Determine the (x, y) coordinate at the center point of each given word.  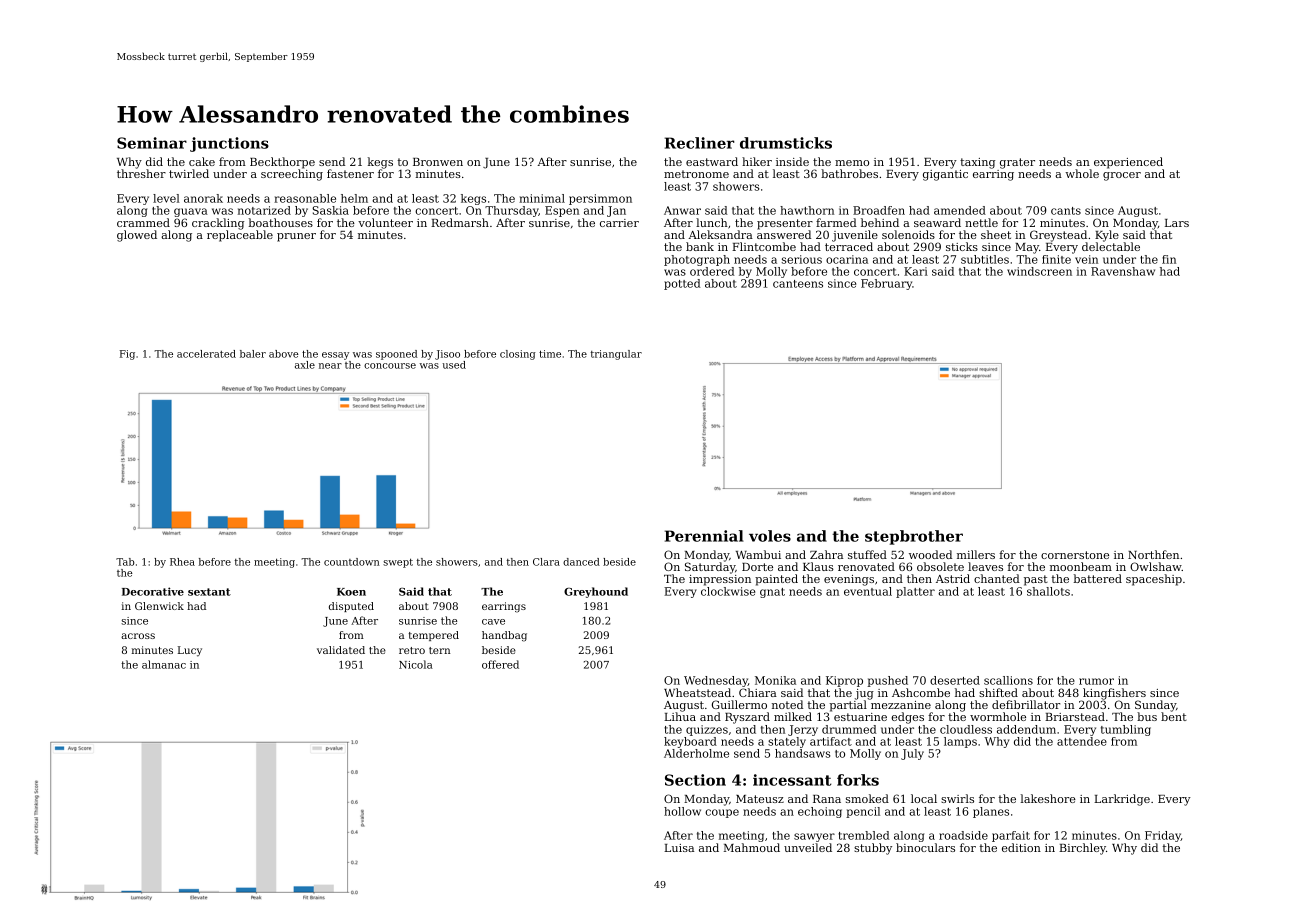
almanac (164, 664)
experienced (1128, 163)
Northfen (1153, 554)
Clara (546, 562)
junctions (229, 144)
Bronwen (438, 162)
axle (305, 365)
